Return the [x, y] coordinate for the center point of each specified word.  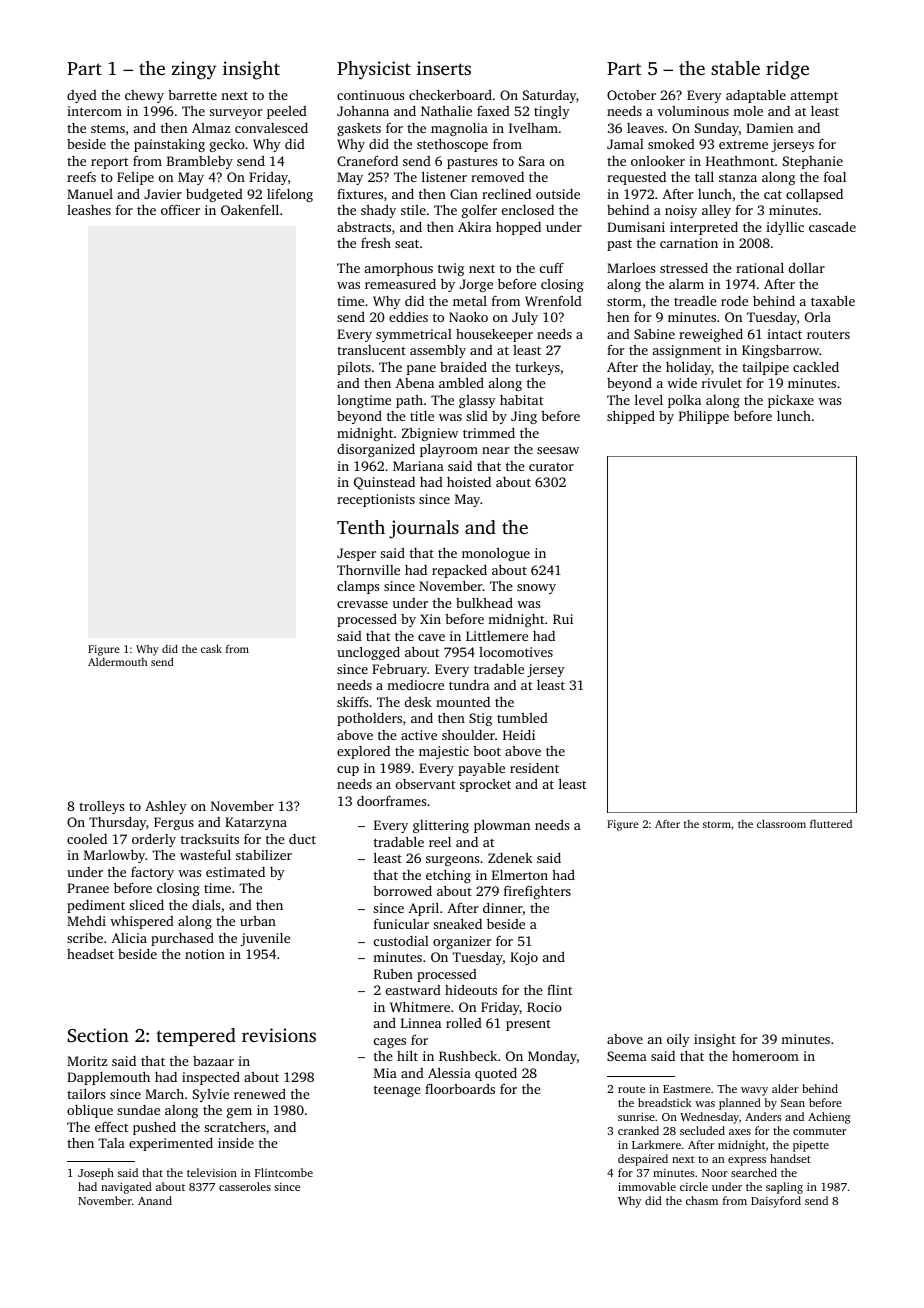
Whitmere [420, 1006]
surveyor [235, 114]
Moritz [87, 1061]
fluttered [831, 823]
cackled [816, 367]
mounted [463, 702]
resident [534, 768]
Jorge [476, 285]
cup [348, 771]
